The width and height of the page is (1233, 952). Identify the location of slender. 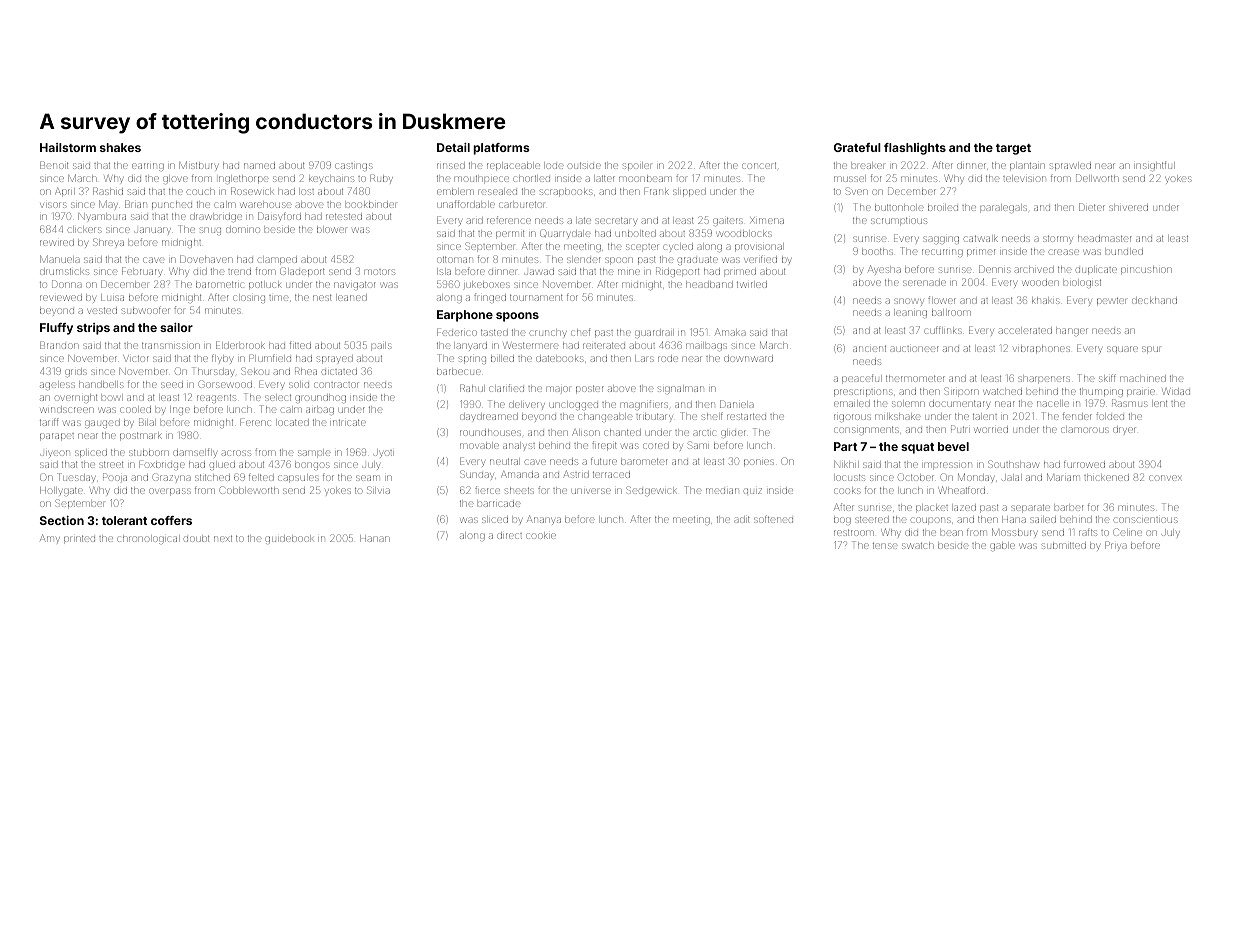
(584, 260).
